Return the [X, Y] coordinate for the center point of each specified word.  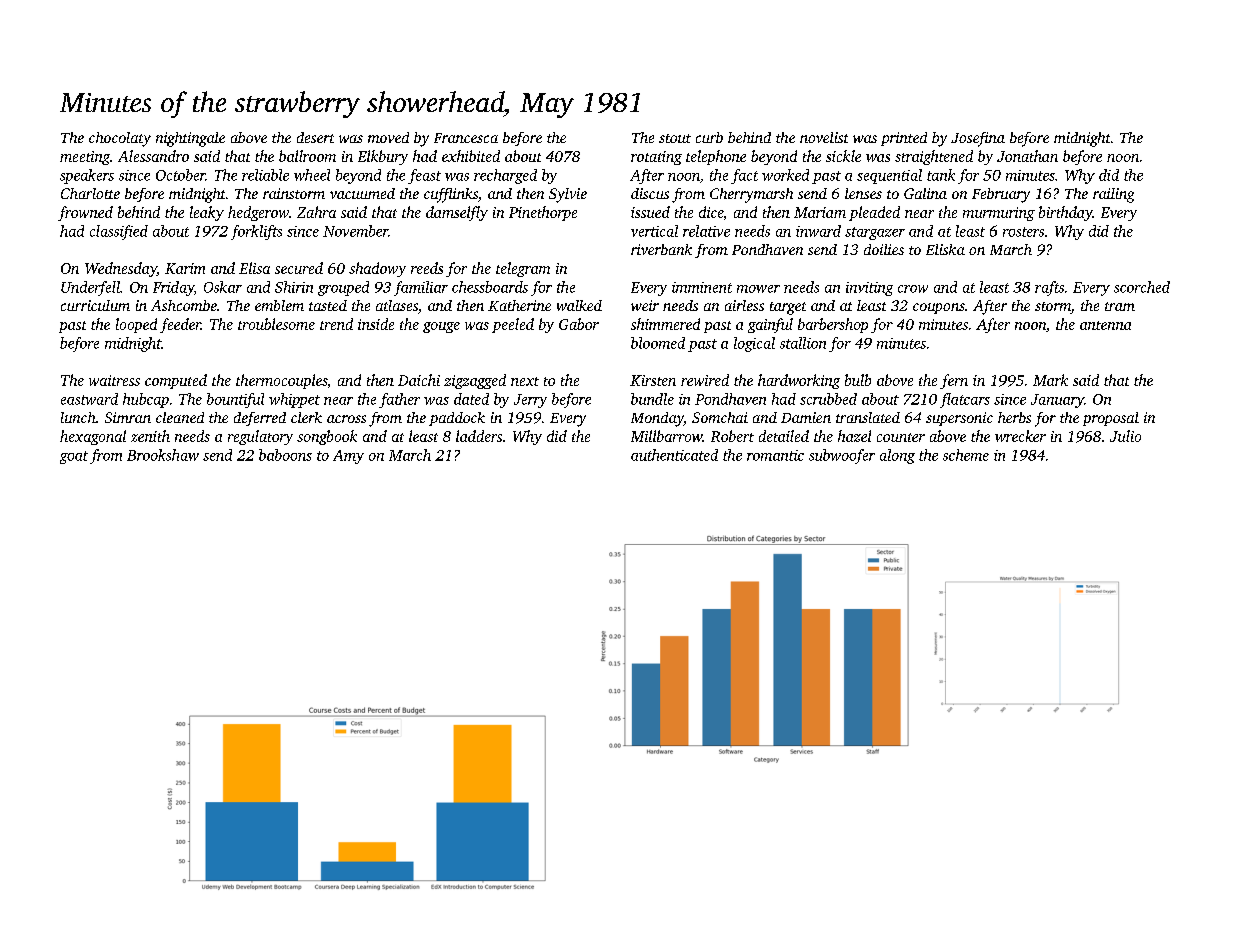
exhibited [471, 156]
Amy [348, 457]
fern [954, 381]
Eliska [945, 249]
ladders [479, 436]
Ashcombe [184, 305]
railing [1113, 195]
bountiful [235, 400]
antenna [1105, 325]
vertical [654, 231]
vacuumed [362, 193]
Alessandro [153, 156]
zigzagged [475, 381]
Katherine [519, 305]
